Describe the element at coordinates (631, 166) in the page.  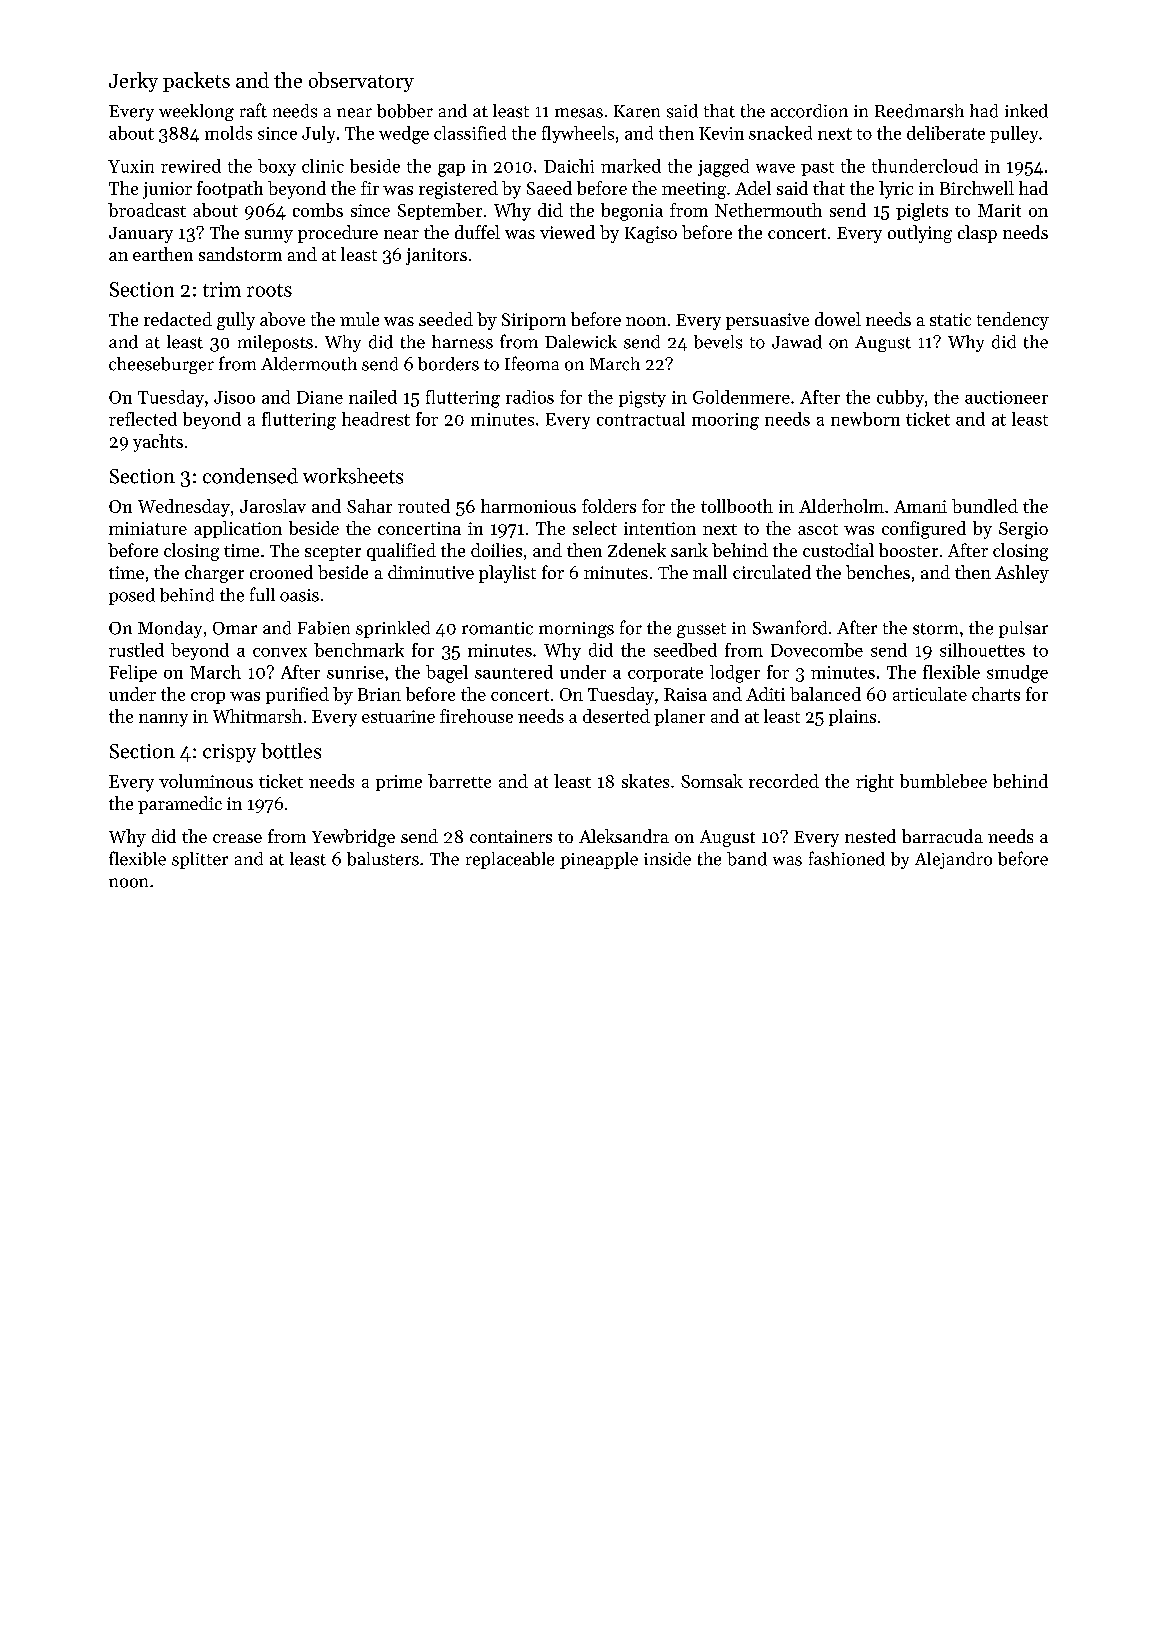
I see `marked` at that location.
